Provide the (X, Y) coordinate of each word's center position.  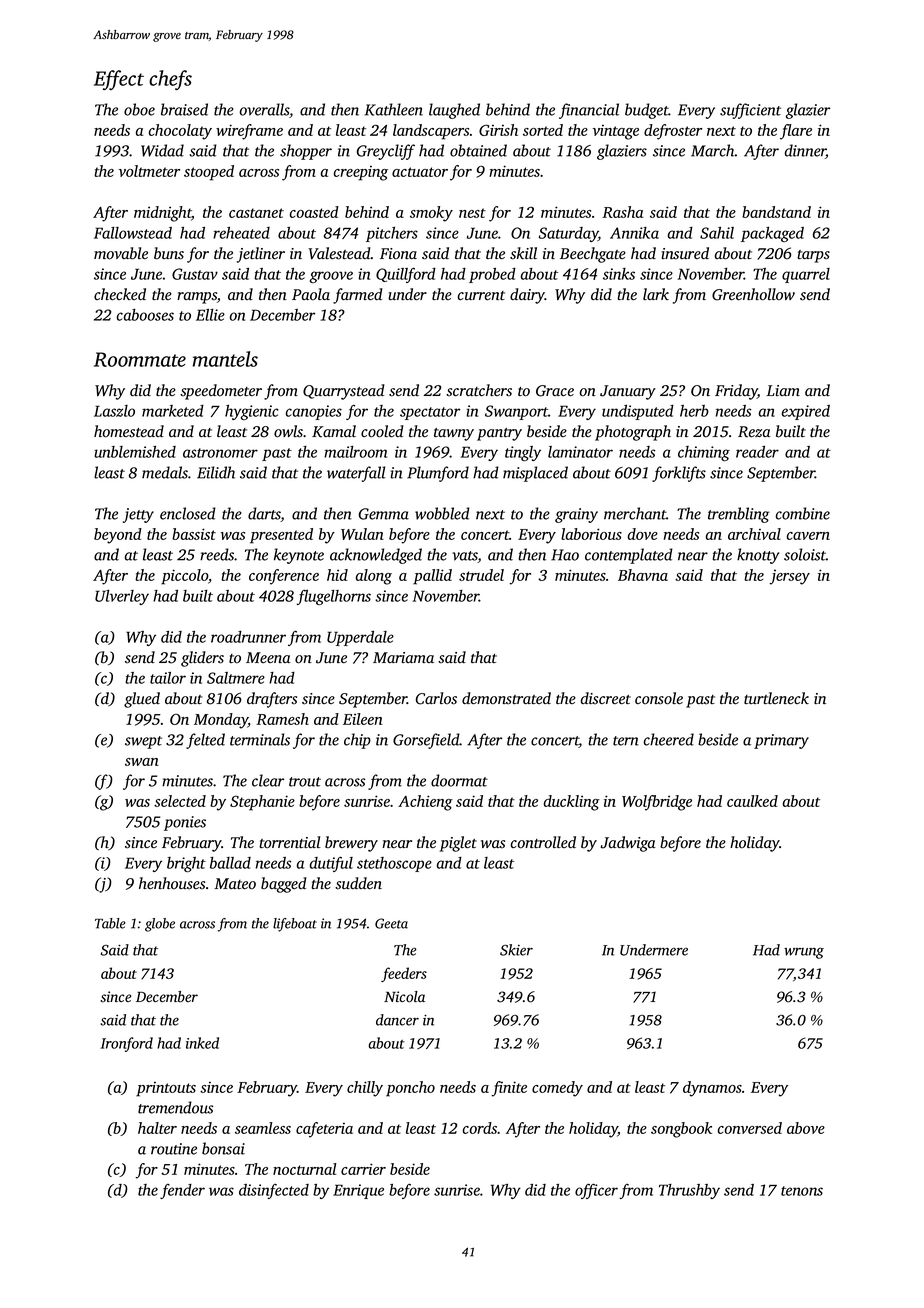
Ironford (127, 1044)
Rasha (622, 212)
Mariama (403, 657)
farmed (358, 296)
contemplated (629, 556)
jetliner (261, 255)
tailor (168, 678)
